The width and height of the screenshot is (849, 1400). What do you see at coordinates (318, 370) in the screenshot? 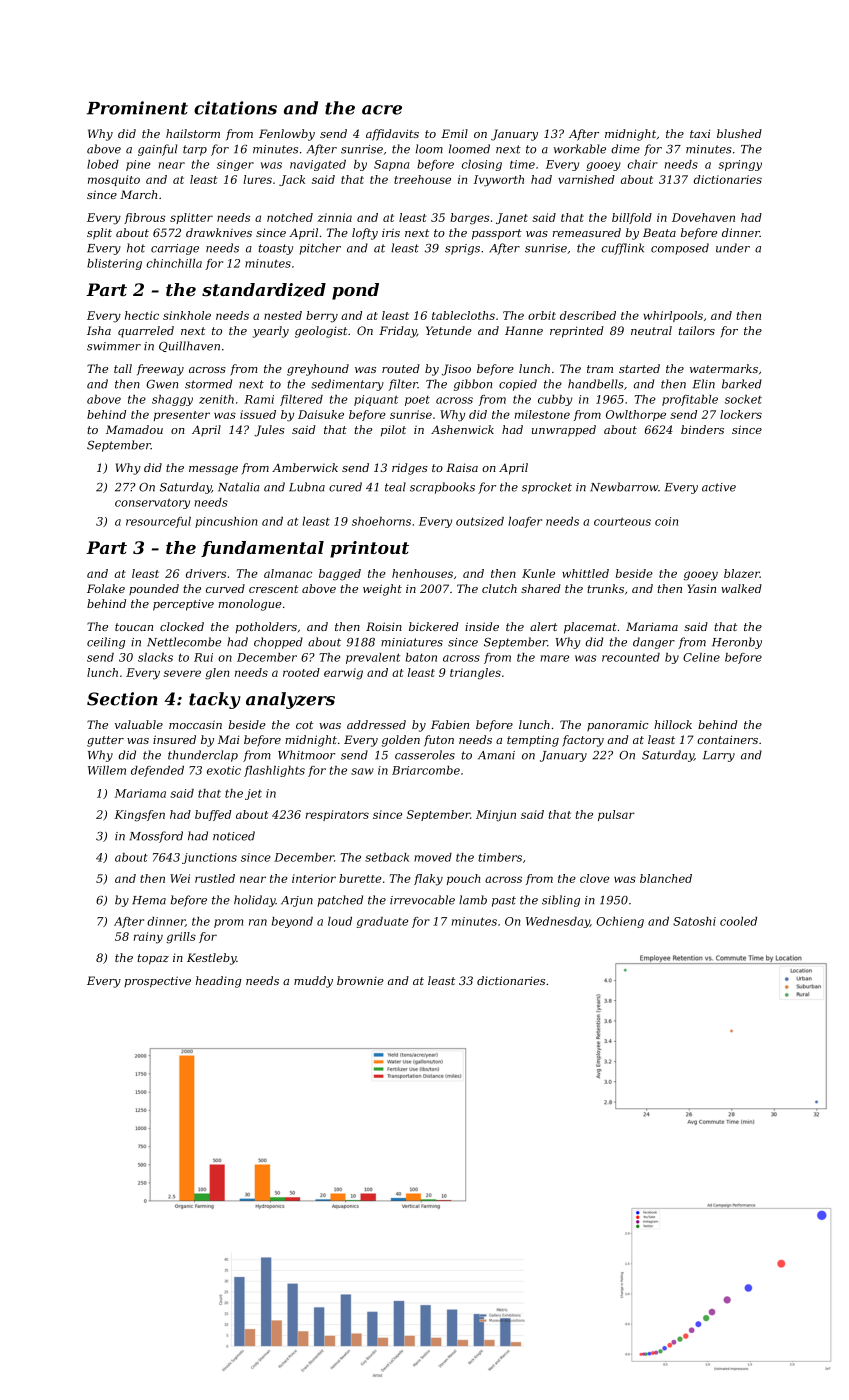
I see `greyhound` at bounding box center [318, 370].
